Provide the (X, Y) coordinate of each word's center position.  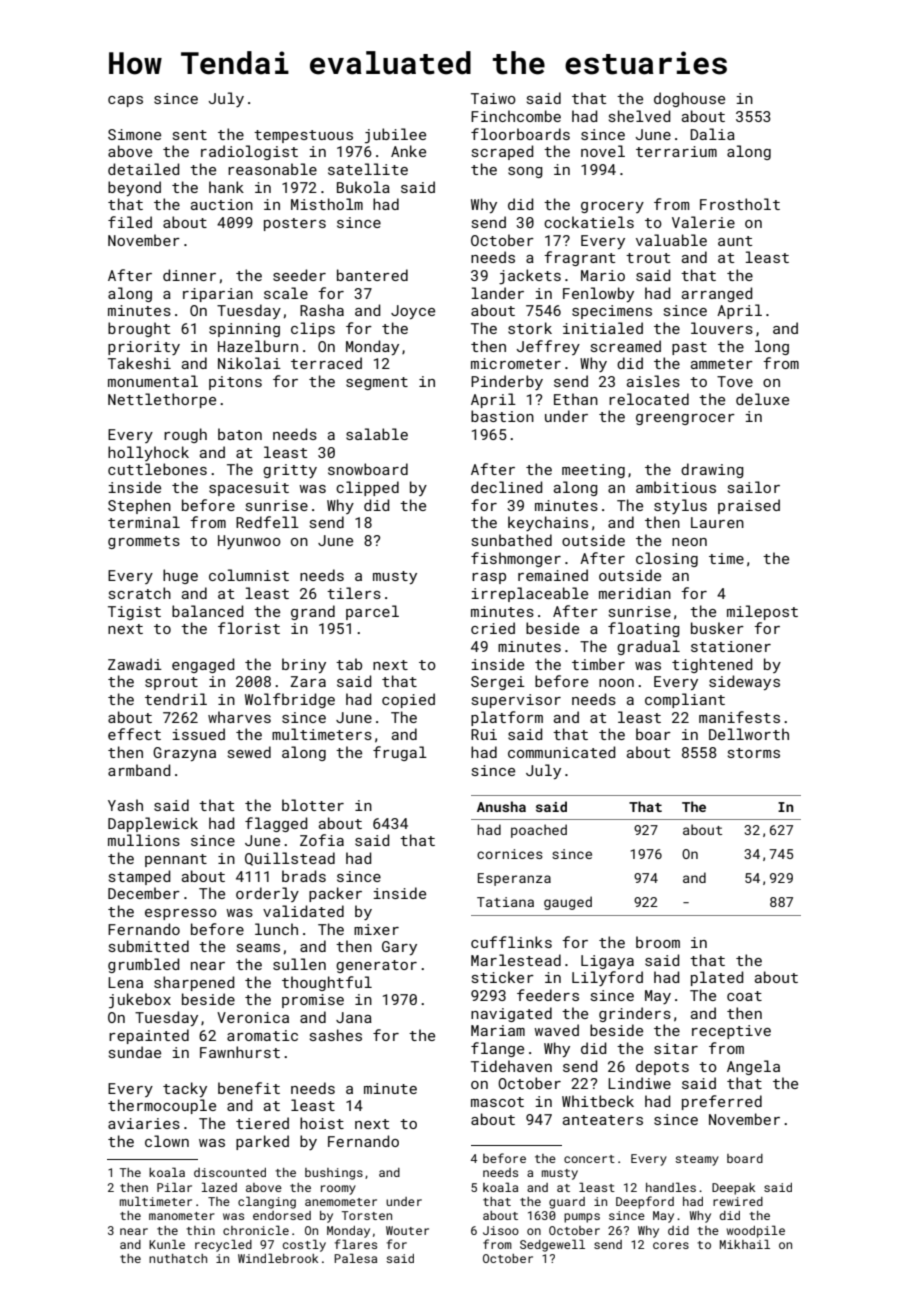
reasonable (272, 169)
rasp (489, 578)
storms (754, 753)
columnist (249, 575)
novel (603, 151)
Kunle (167, 1244)
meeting (593, 471)
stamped (139, 877)
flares (356, 1244)
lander (497, 293)
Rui (484, 734)
